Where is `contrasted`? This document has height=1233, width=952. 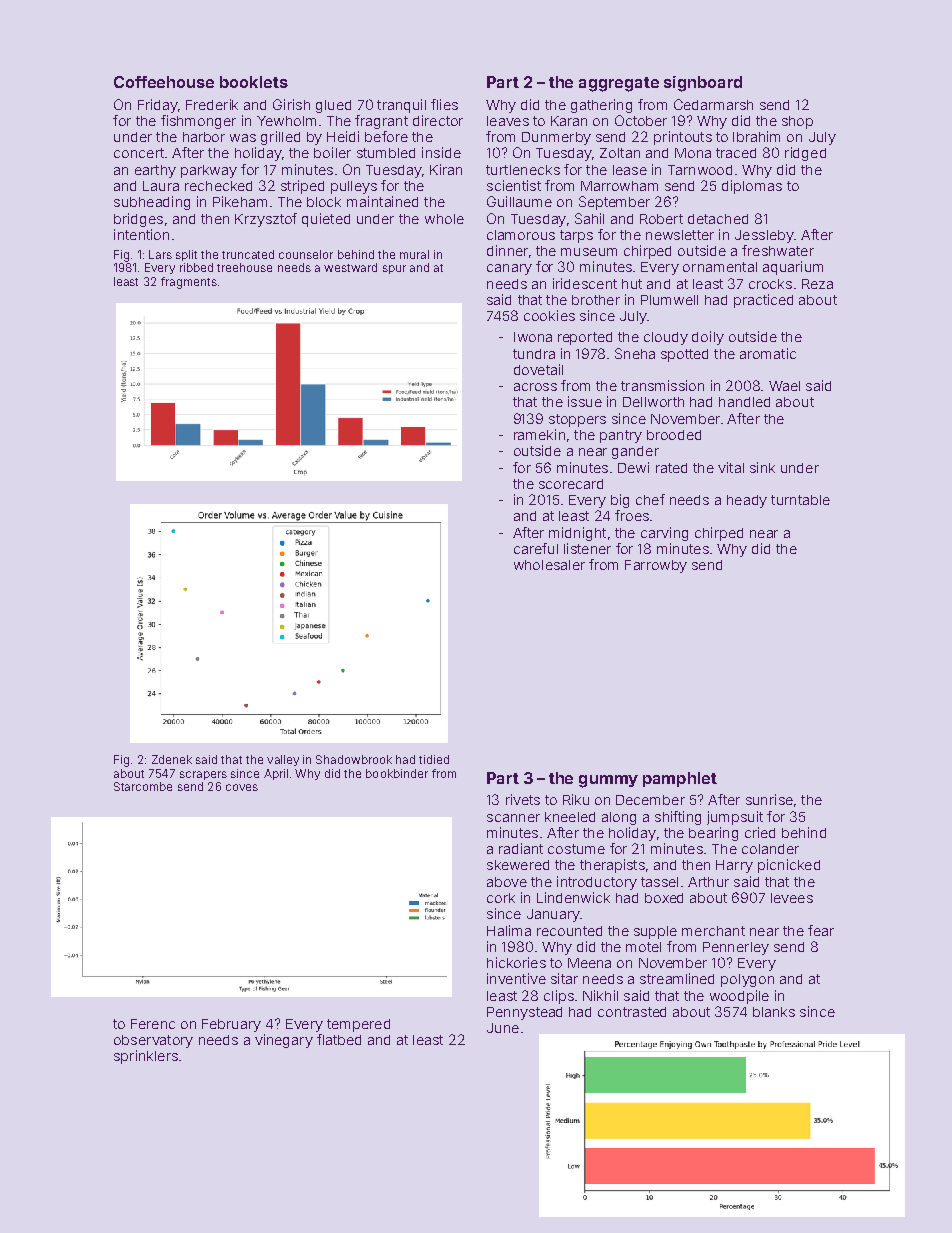 contrasted is located at coordinates (632, 1012).
